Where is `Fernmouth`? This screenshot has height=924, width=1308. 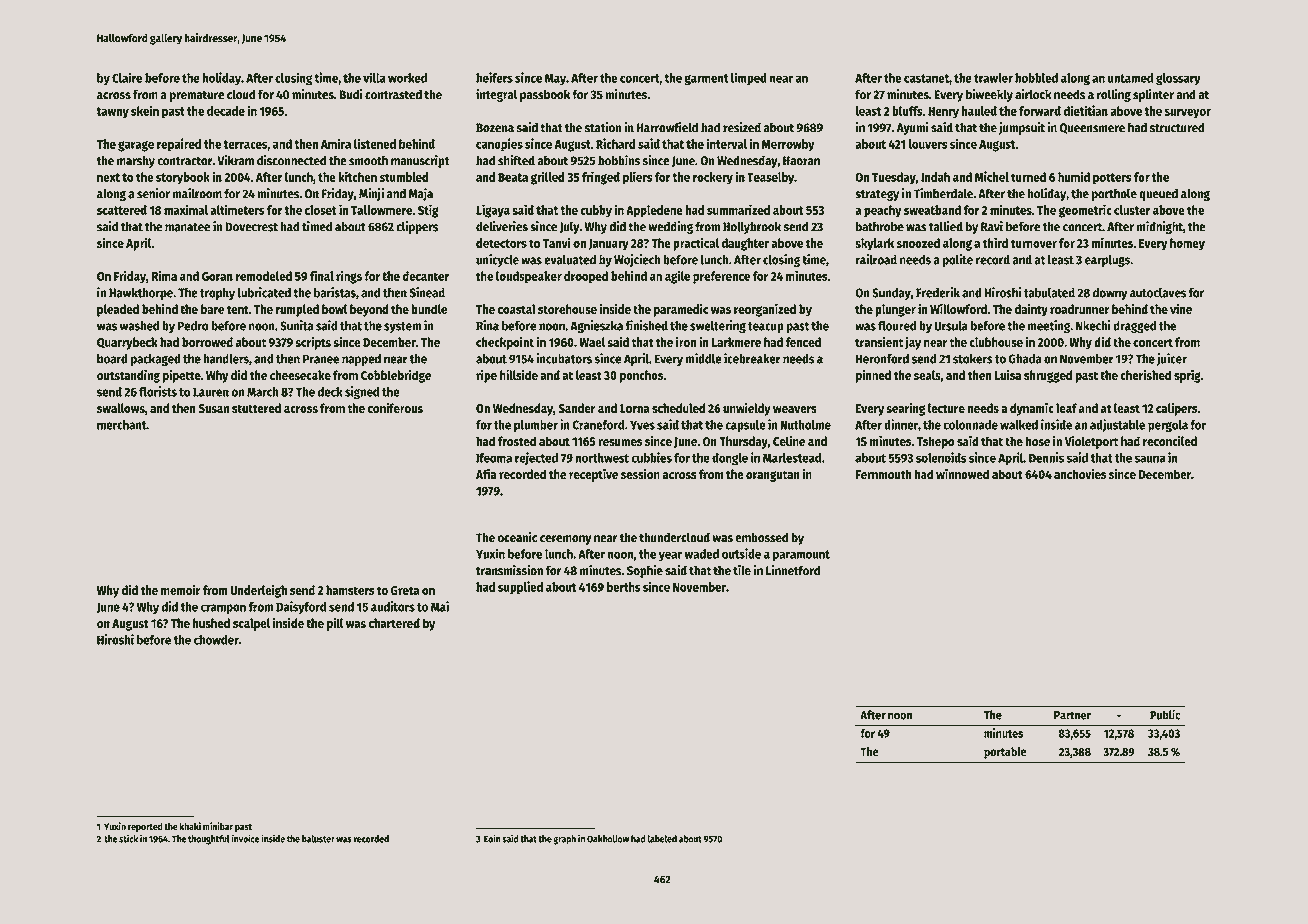 Fernmouth is located at coordinates (884, 474).
